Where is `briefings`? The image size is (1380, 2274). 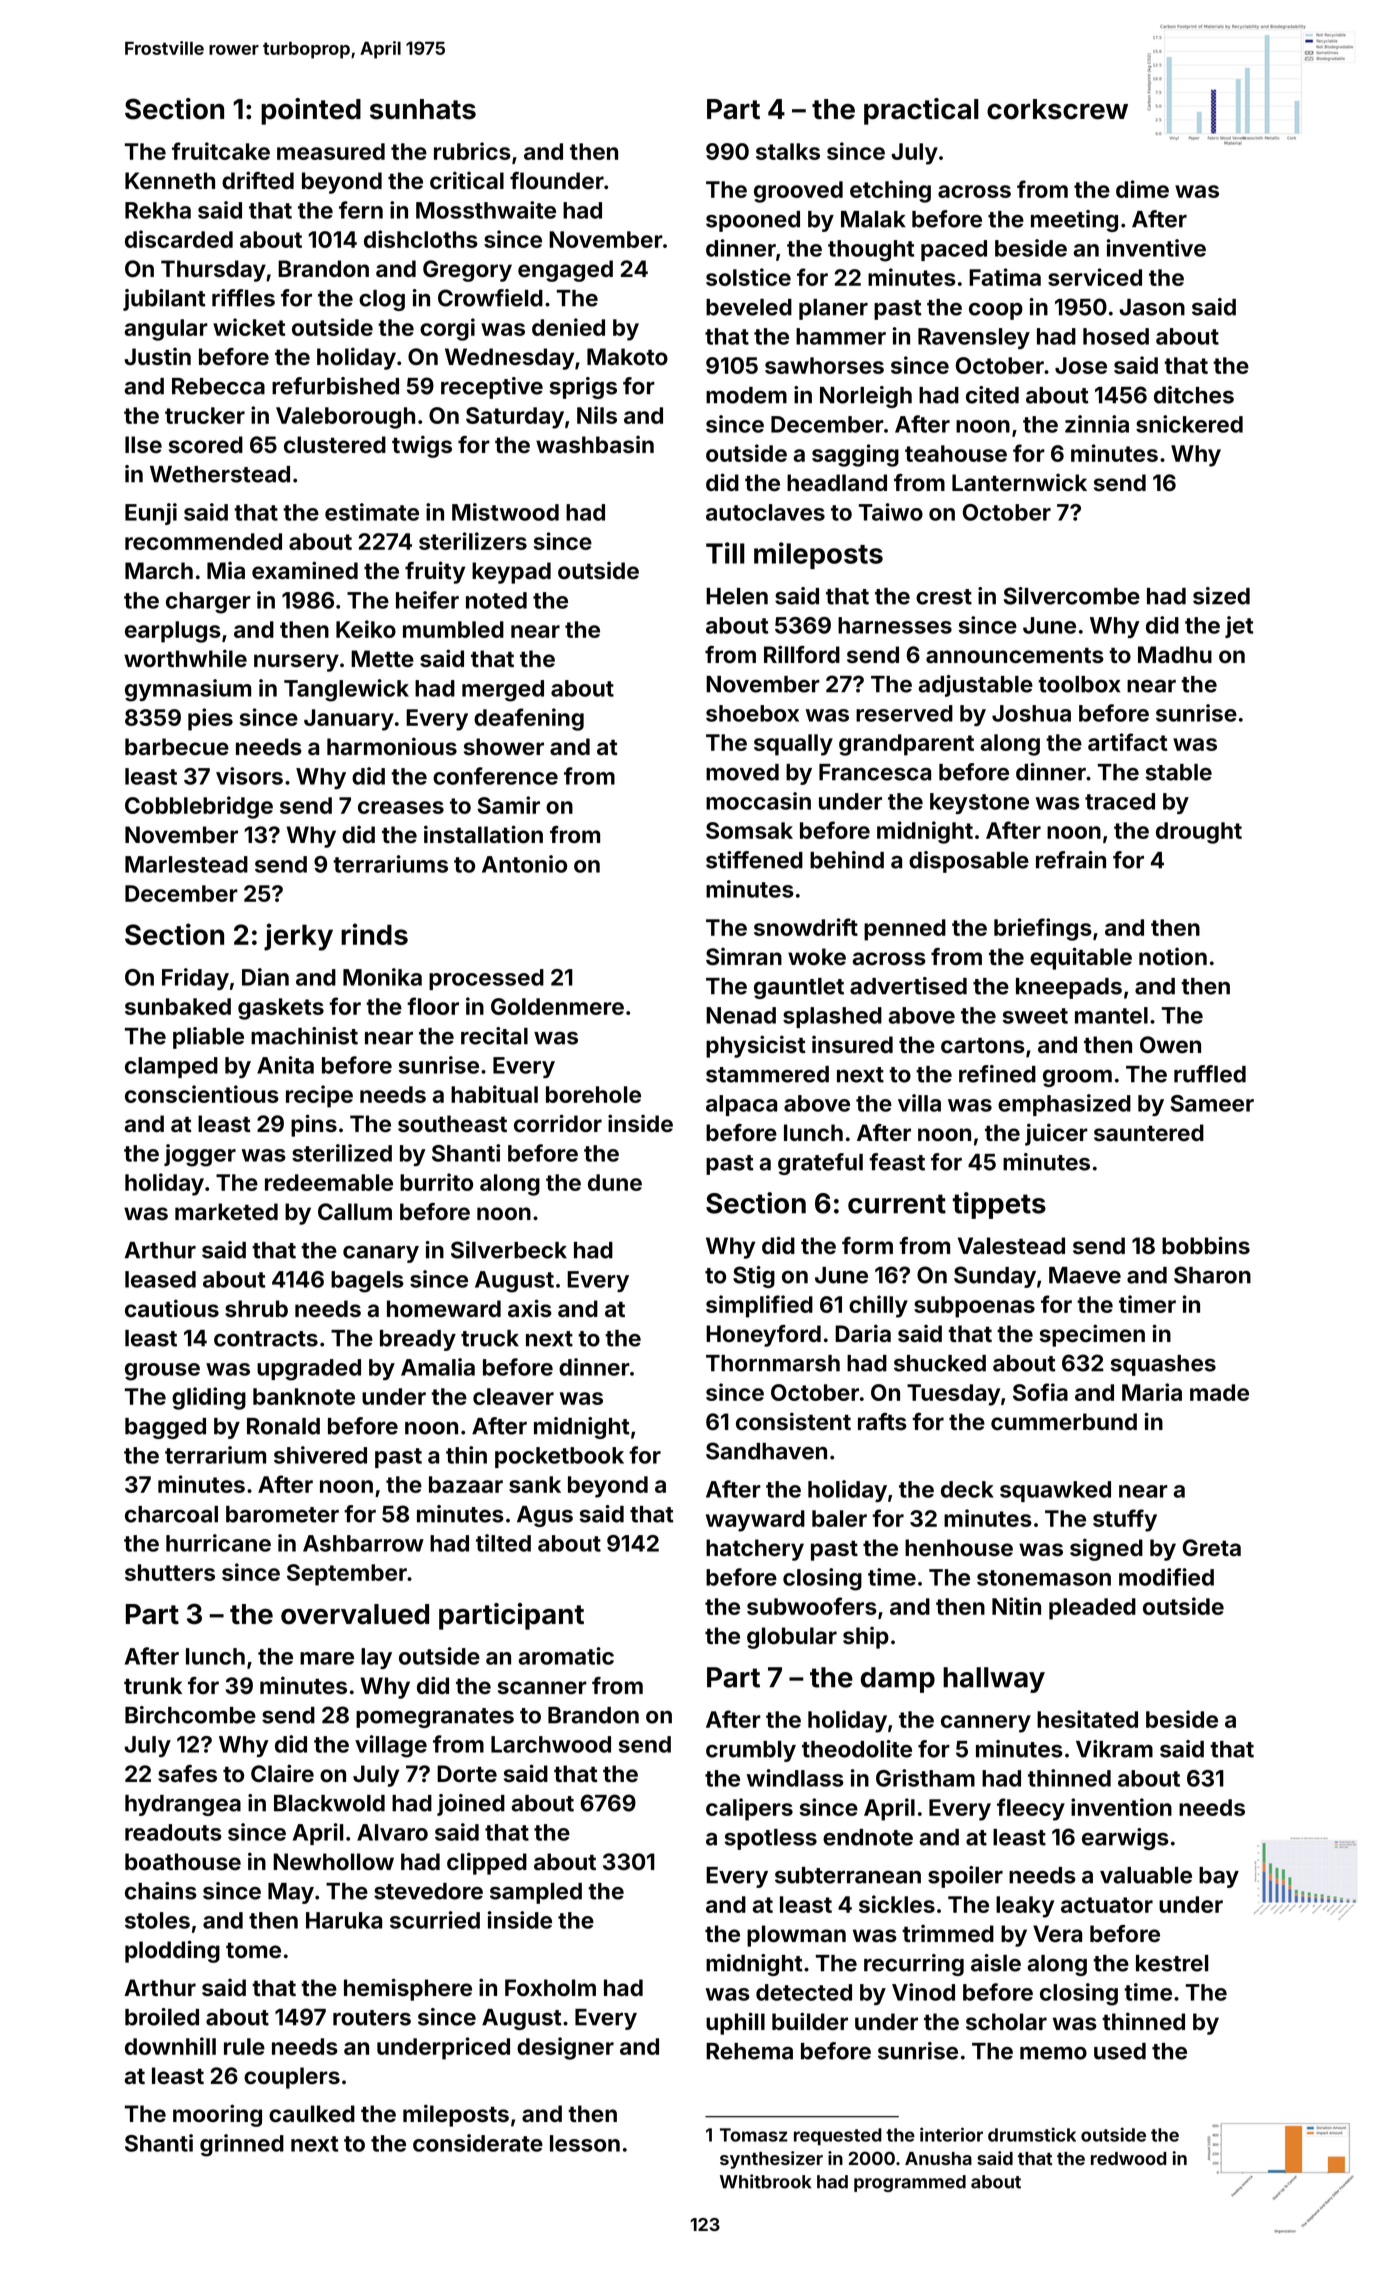
briefings is located at coordinates (1043, 929).
